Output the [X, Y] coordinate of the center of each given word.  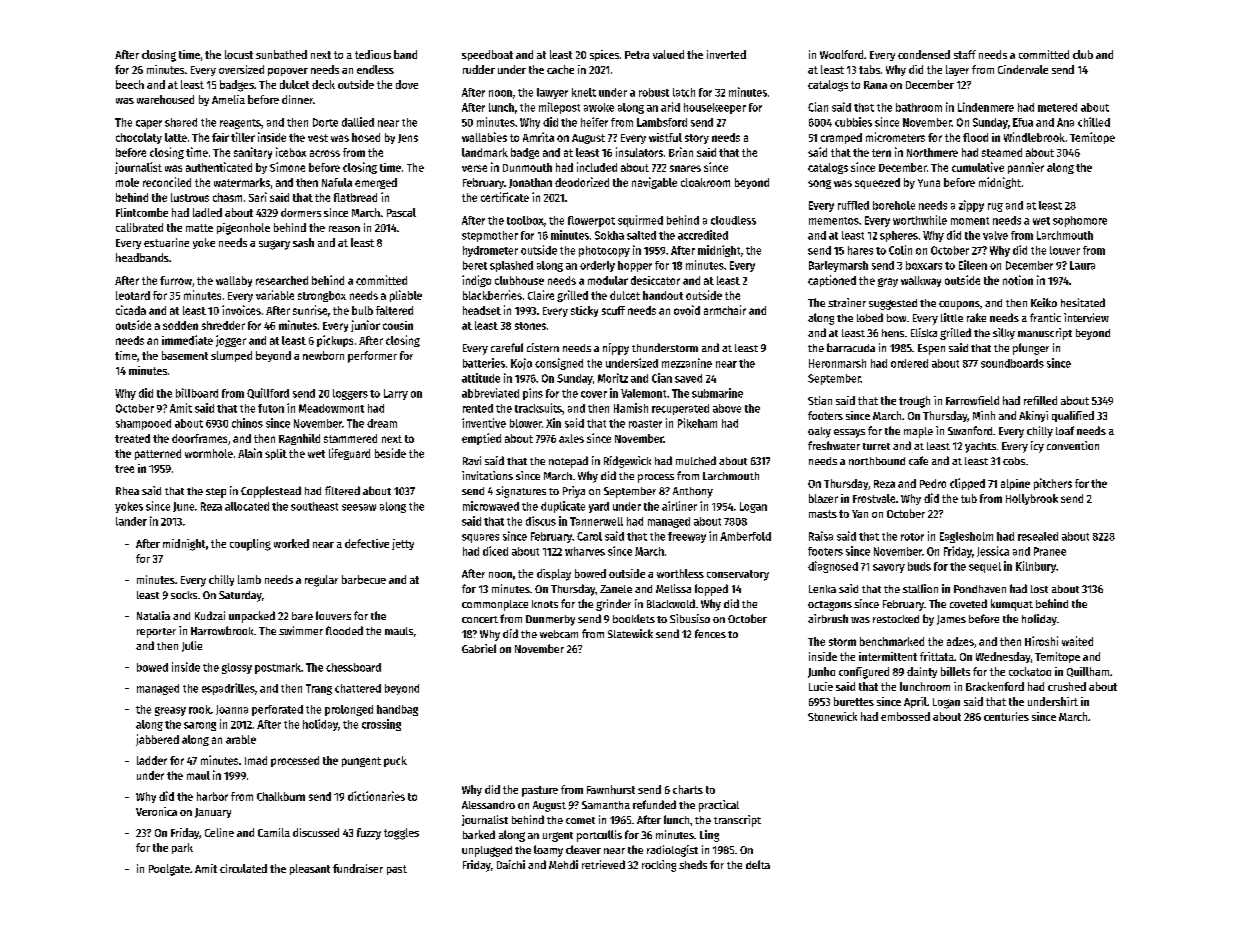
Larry [396, 394]
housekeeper [715, 108]
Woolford [841, 54]
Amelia [228, 99]
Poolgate [169, 870]
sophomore [1080, 221]
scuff [613, 310]
